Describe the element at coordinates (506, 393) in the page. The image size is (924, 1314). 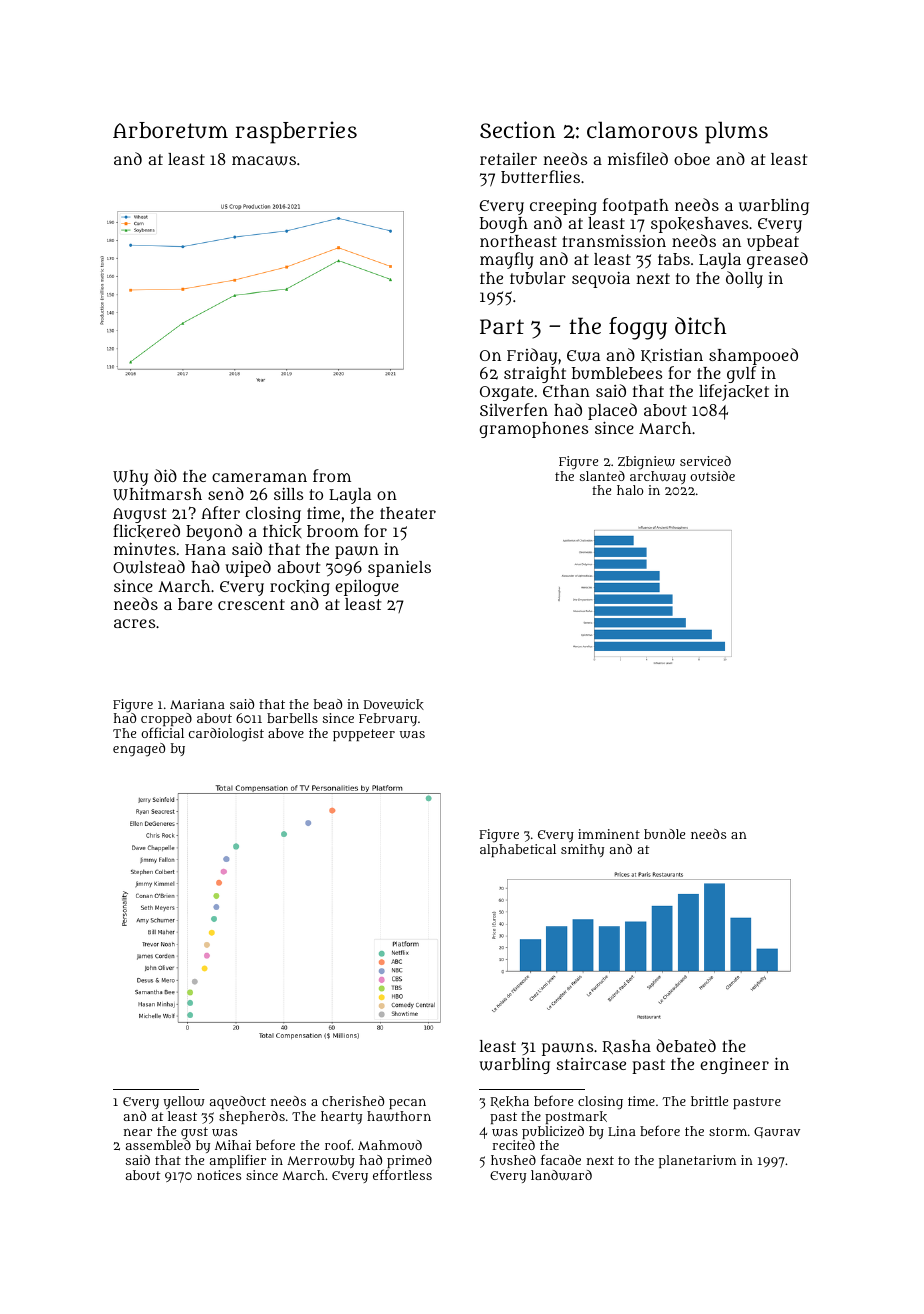
I see `Oxgate` at that location.
